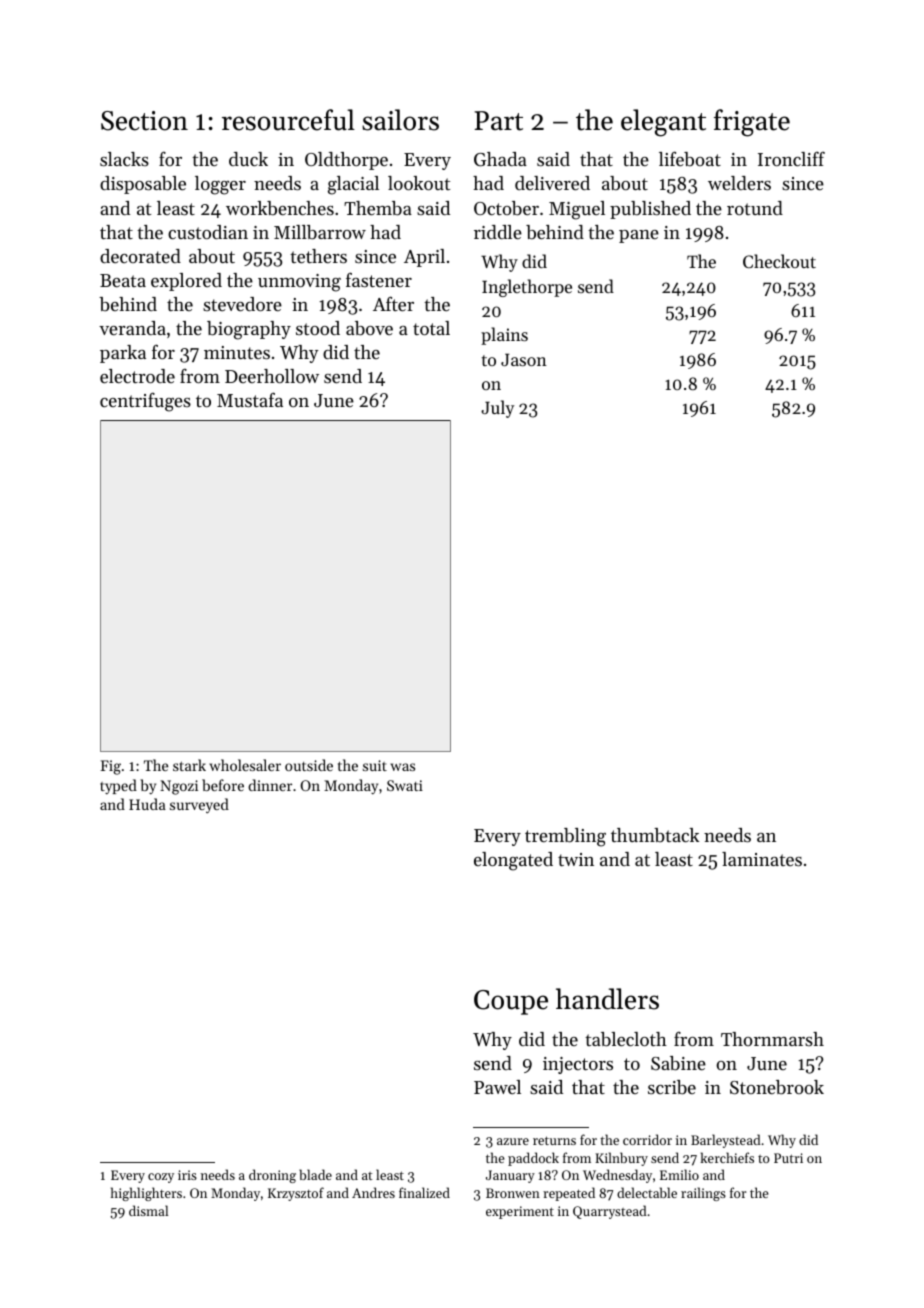 The height and width of the screenshot is (1308, 924). Describe the element at coordinates (752, 123) in the screenshot. I see `frigate` at that location.
